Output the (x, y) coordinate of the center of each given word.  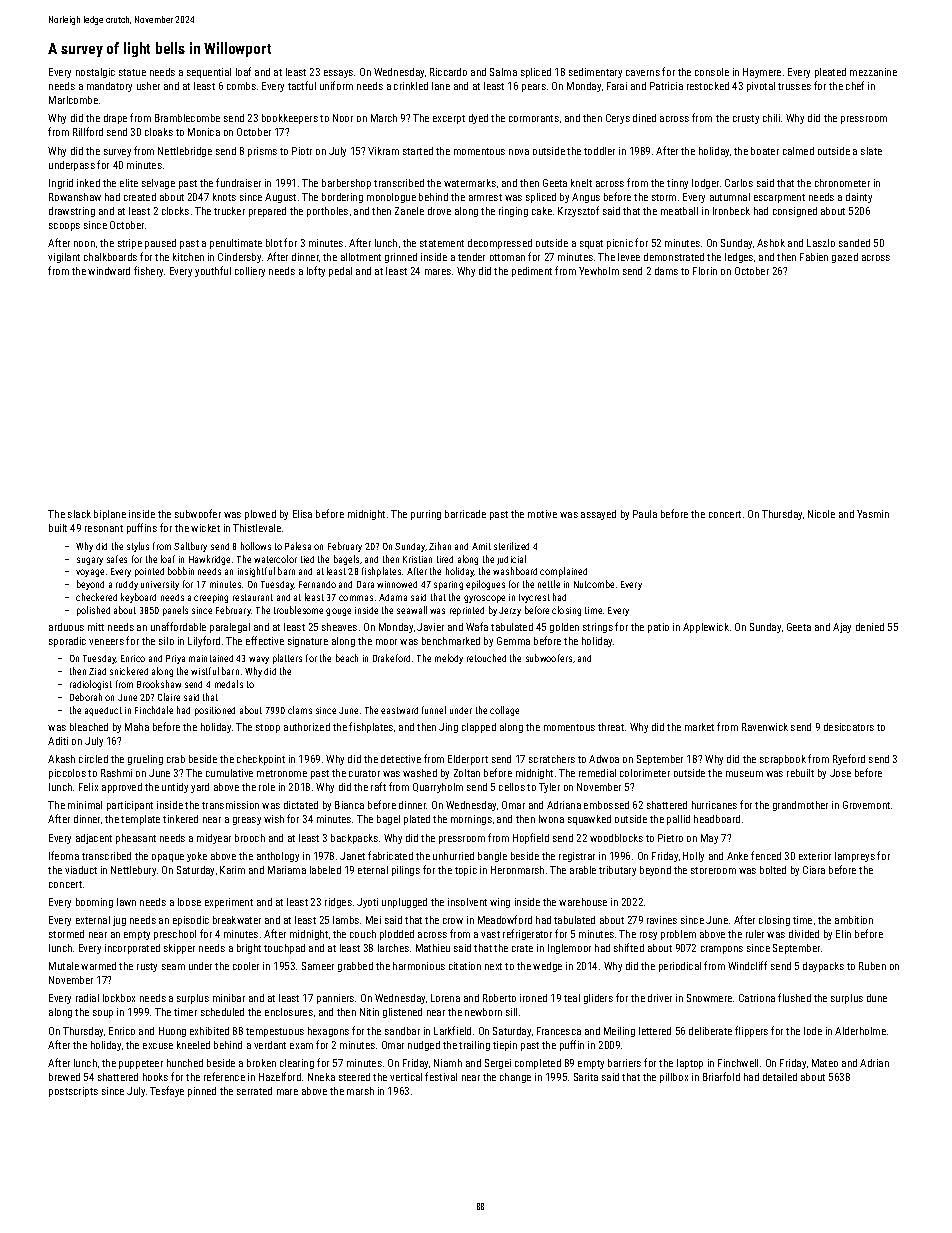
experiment (229, 903)
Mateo (825, 1063)
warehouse (583, 902)
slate (871, 151)
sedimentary (595, 73)
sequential (209, 73)
